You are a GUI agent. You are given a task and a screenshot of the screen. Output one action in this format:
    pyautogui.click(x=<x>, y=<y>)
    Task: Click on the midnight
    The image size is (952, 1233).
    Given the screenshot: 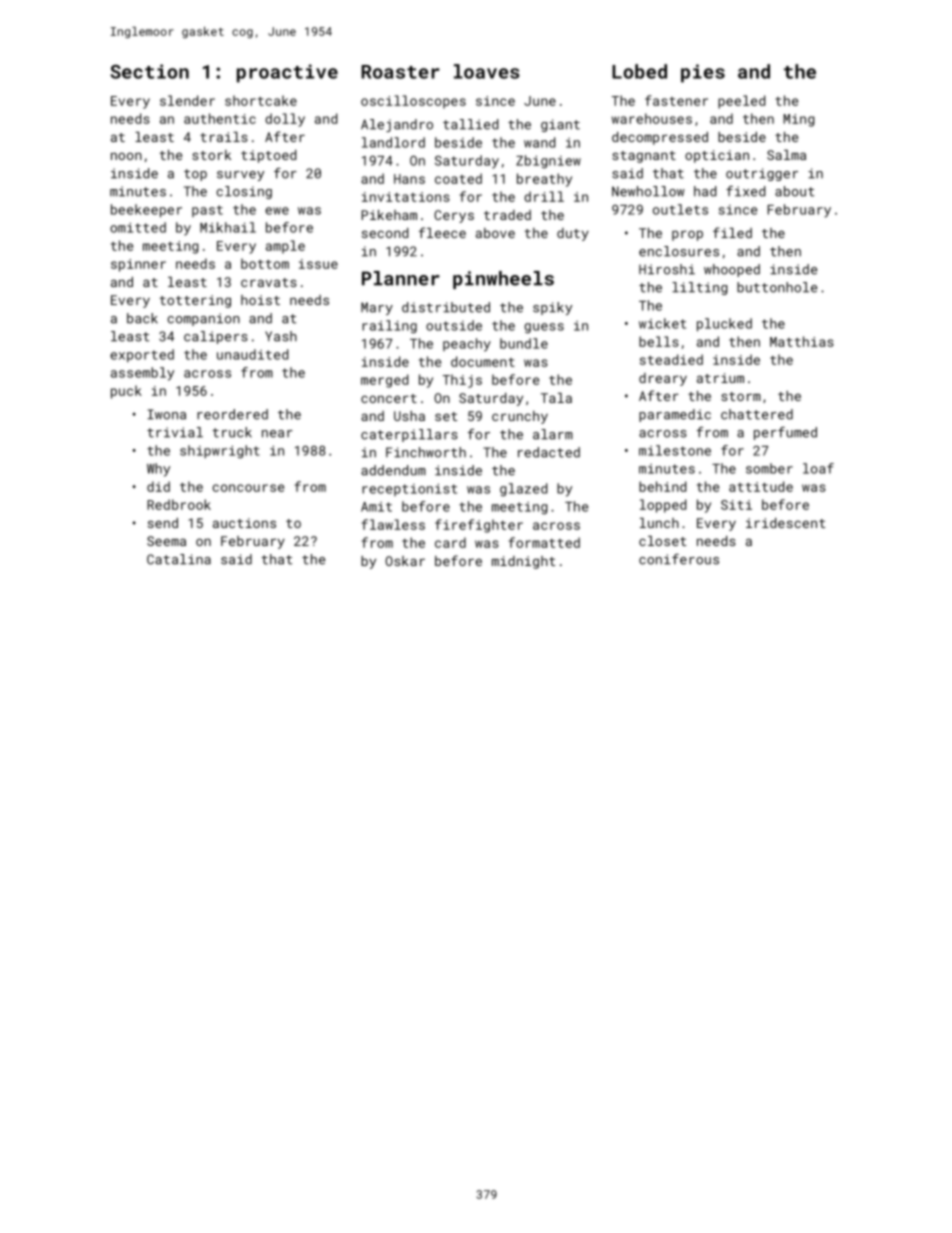 What is the action you would take?
    pyautogui.click(x=523, y=562)
